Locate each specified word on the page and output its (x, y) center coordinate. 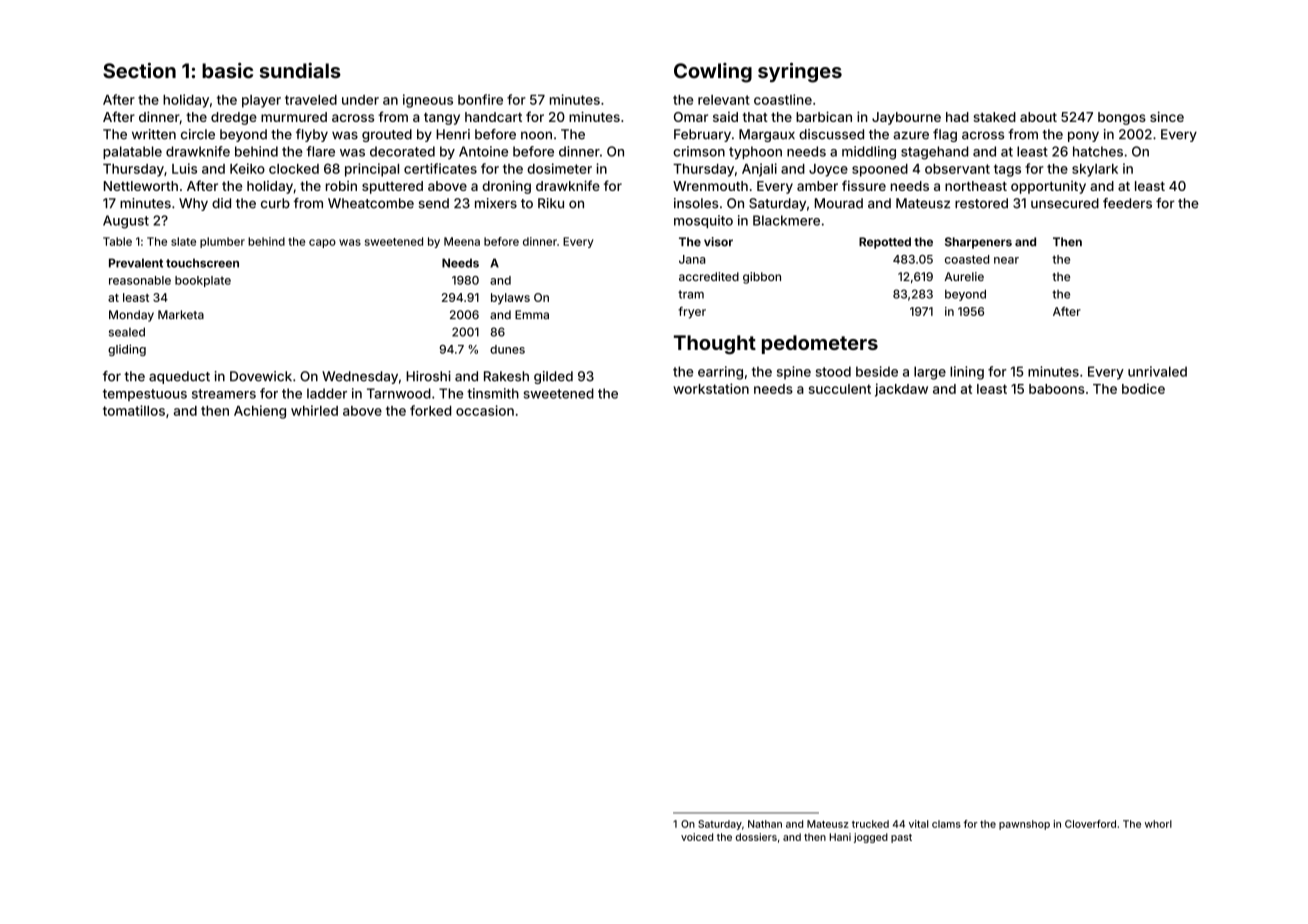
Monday (131, 316)
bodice (1143, 388)
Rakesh (506, 376)
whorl (1158, 824)
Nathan (765, 824)
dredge (234, 118)
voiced (697, 837)
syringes (800, 73)
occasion (485, 410)
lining (967, 373)
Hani (840, 837)
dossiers (756, 837)
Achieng (260, 412)
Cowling (713, 73)
